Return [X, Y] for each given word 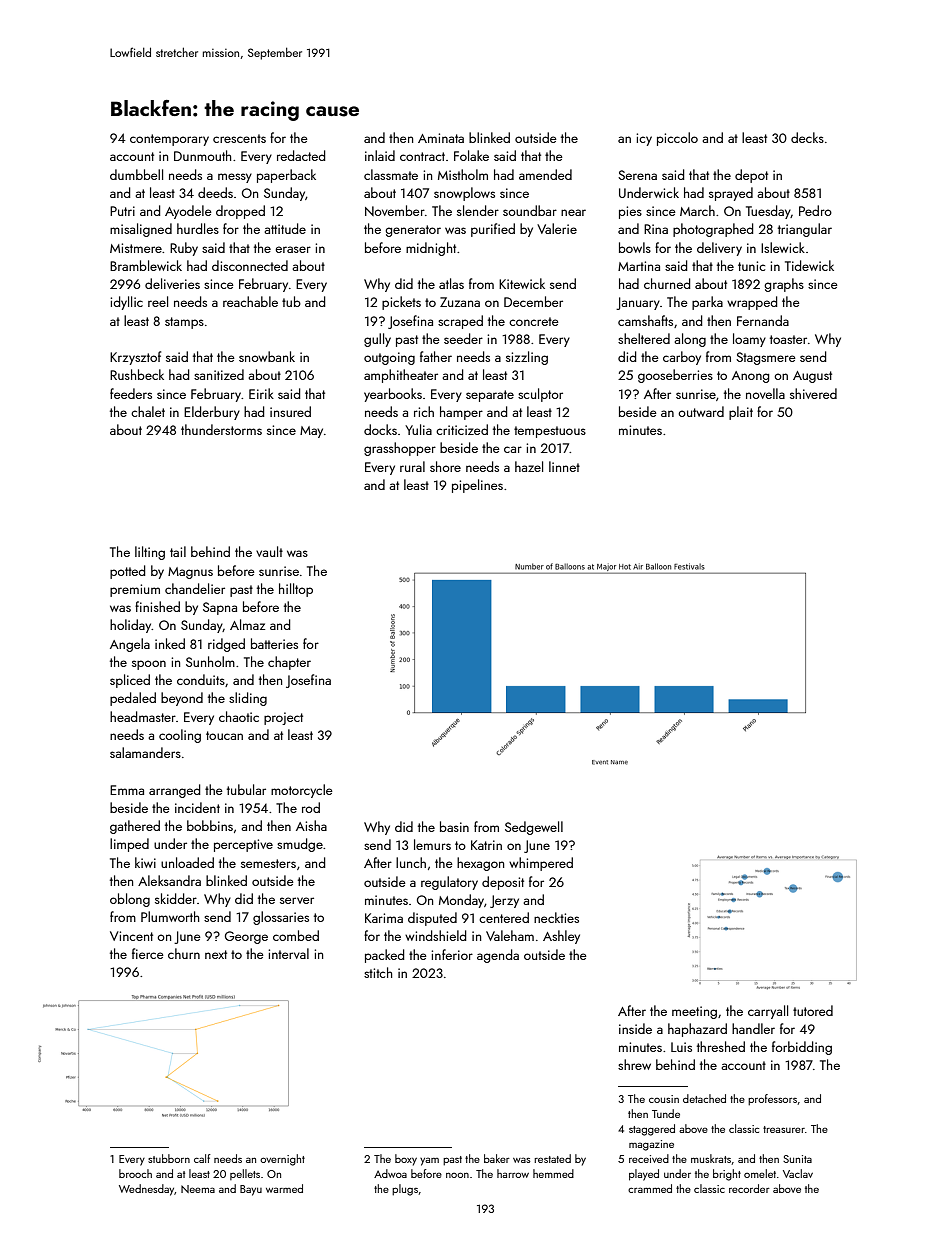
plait [741, 413]
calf [202, 1158]
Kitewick [522, 283]
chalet [148, 411]
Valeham [510, 935]
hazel [529, 466]
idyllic [127, 303]
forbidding [802, 1048]
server [297, 900]
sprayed [731, 194]
